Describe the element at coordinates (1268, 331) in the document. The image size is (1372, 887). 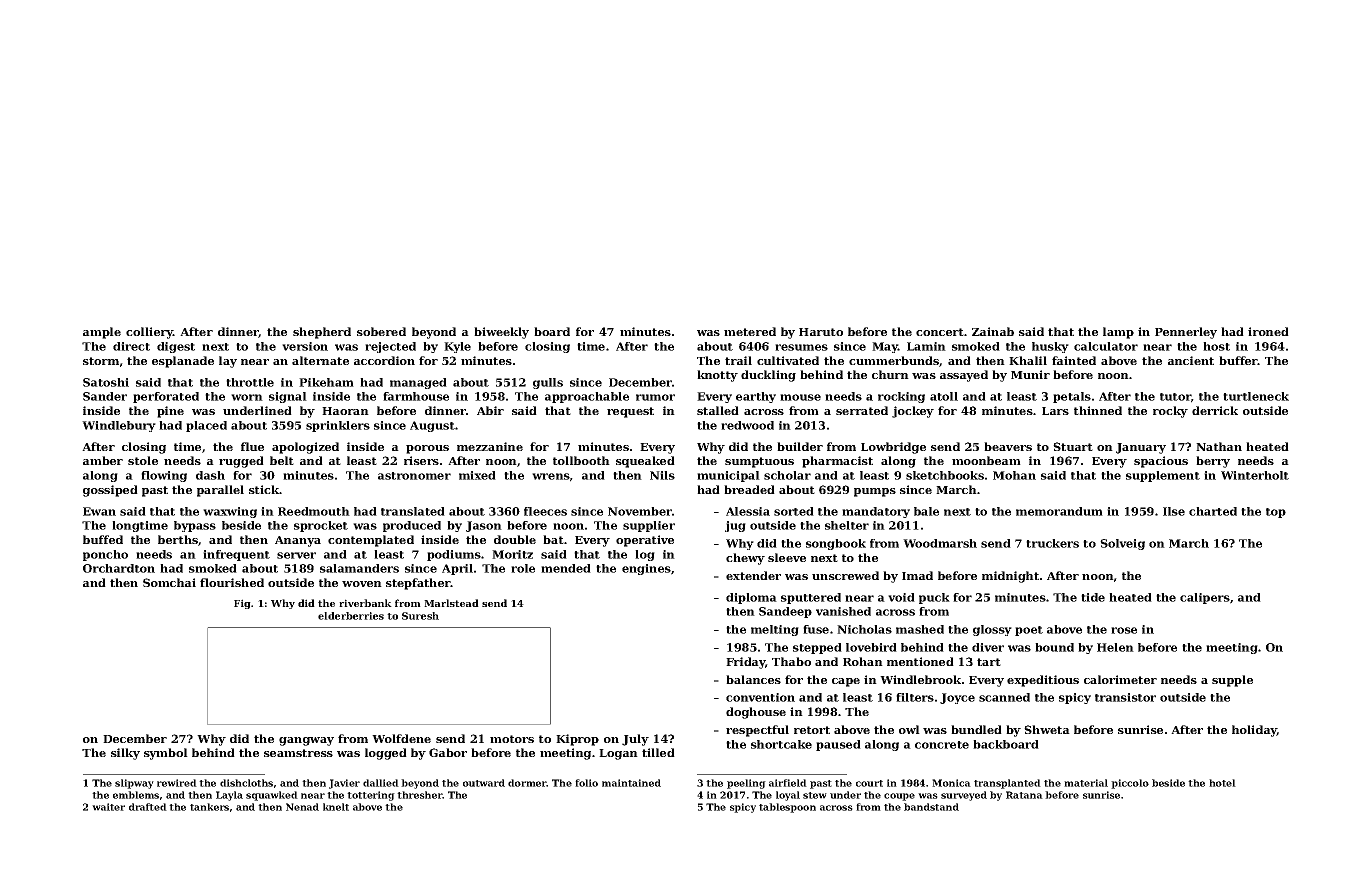
I see `ironed` at that location.
